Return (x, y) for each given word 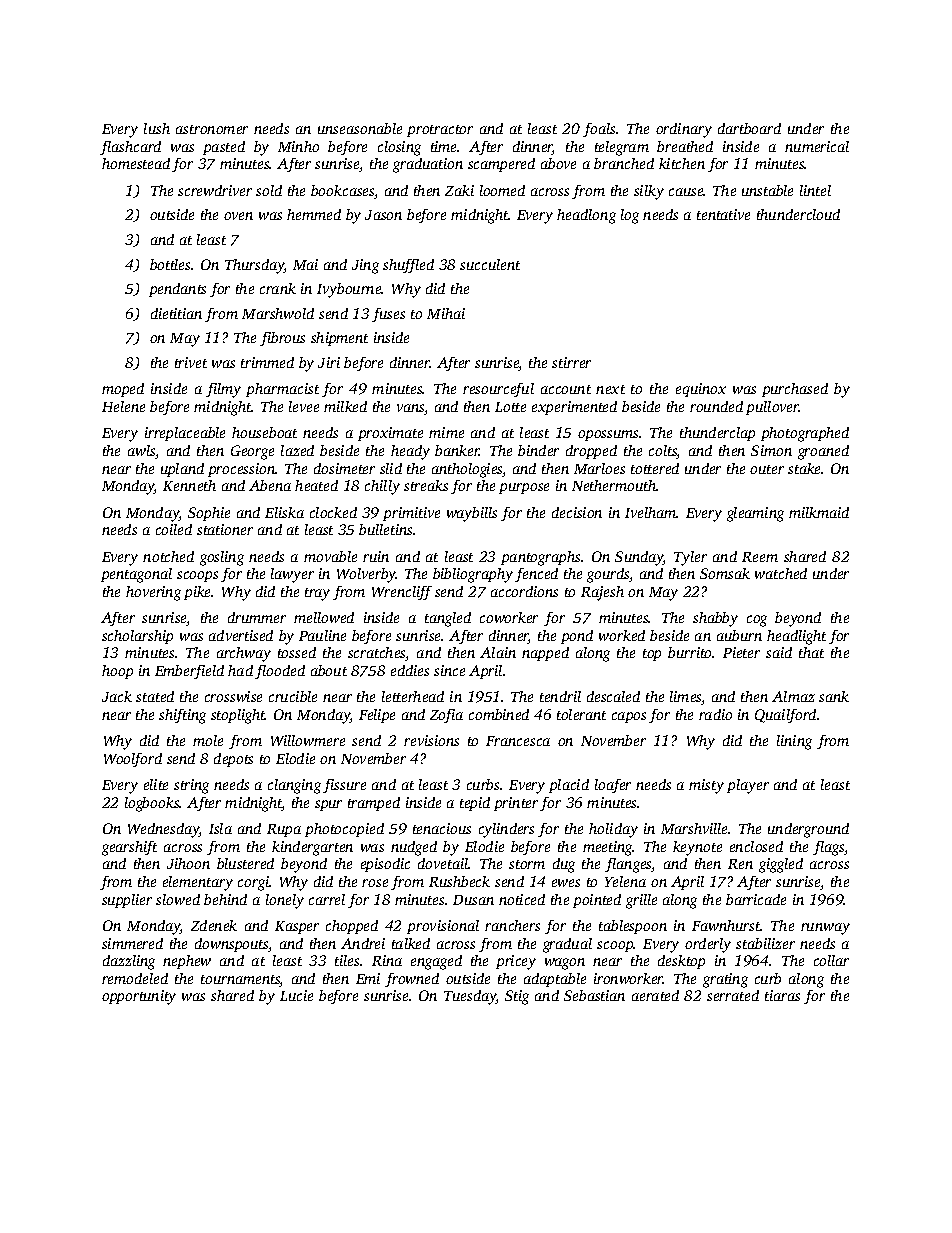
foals (599, 130)
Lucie (296, 995)
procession (242, 470)
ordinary (684, 130)
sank (834, 696)
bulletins (386, 529)
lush (157, 128)
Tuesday (470, 997)
